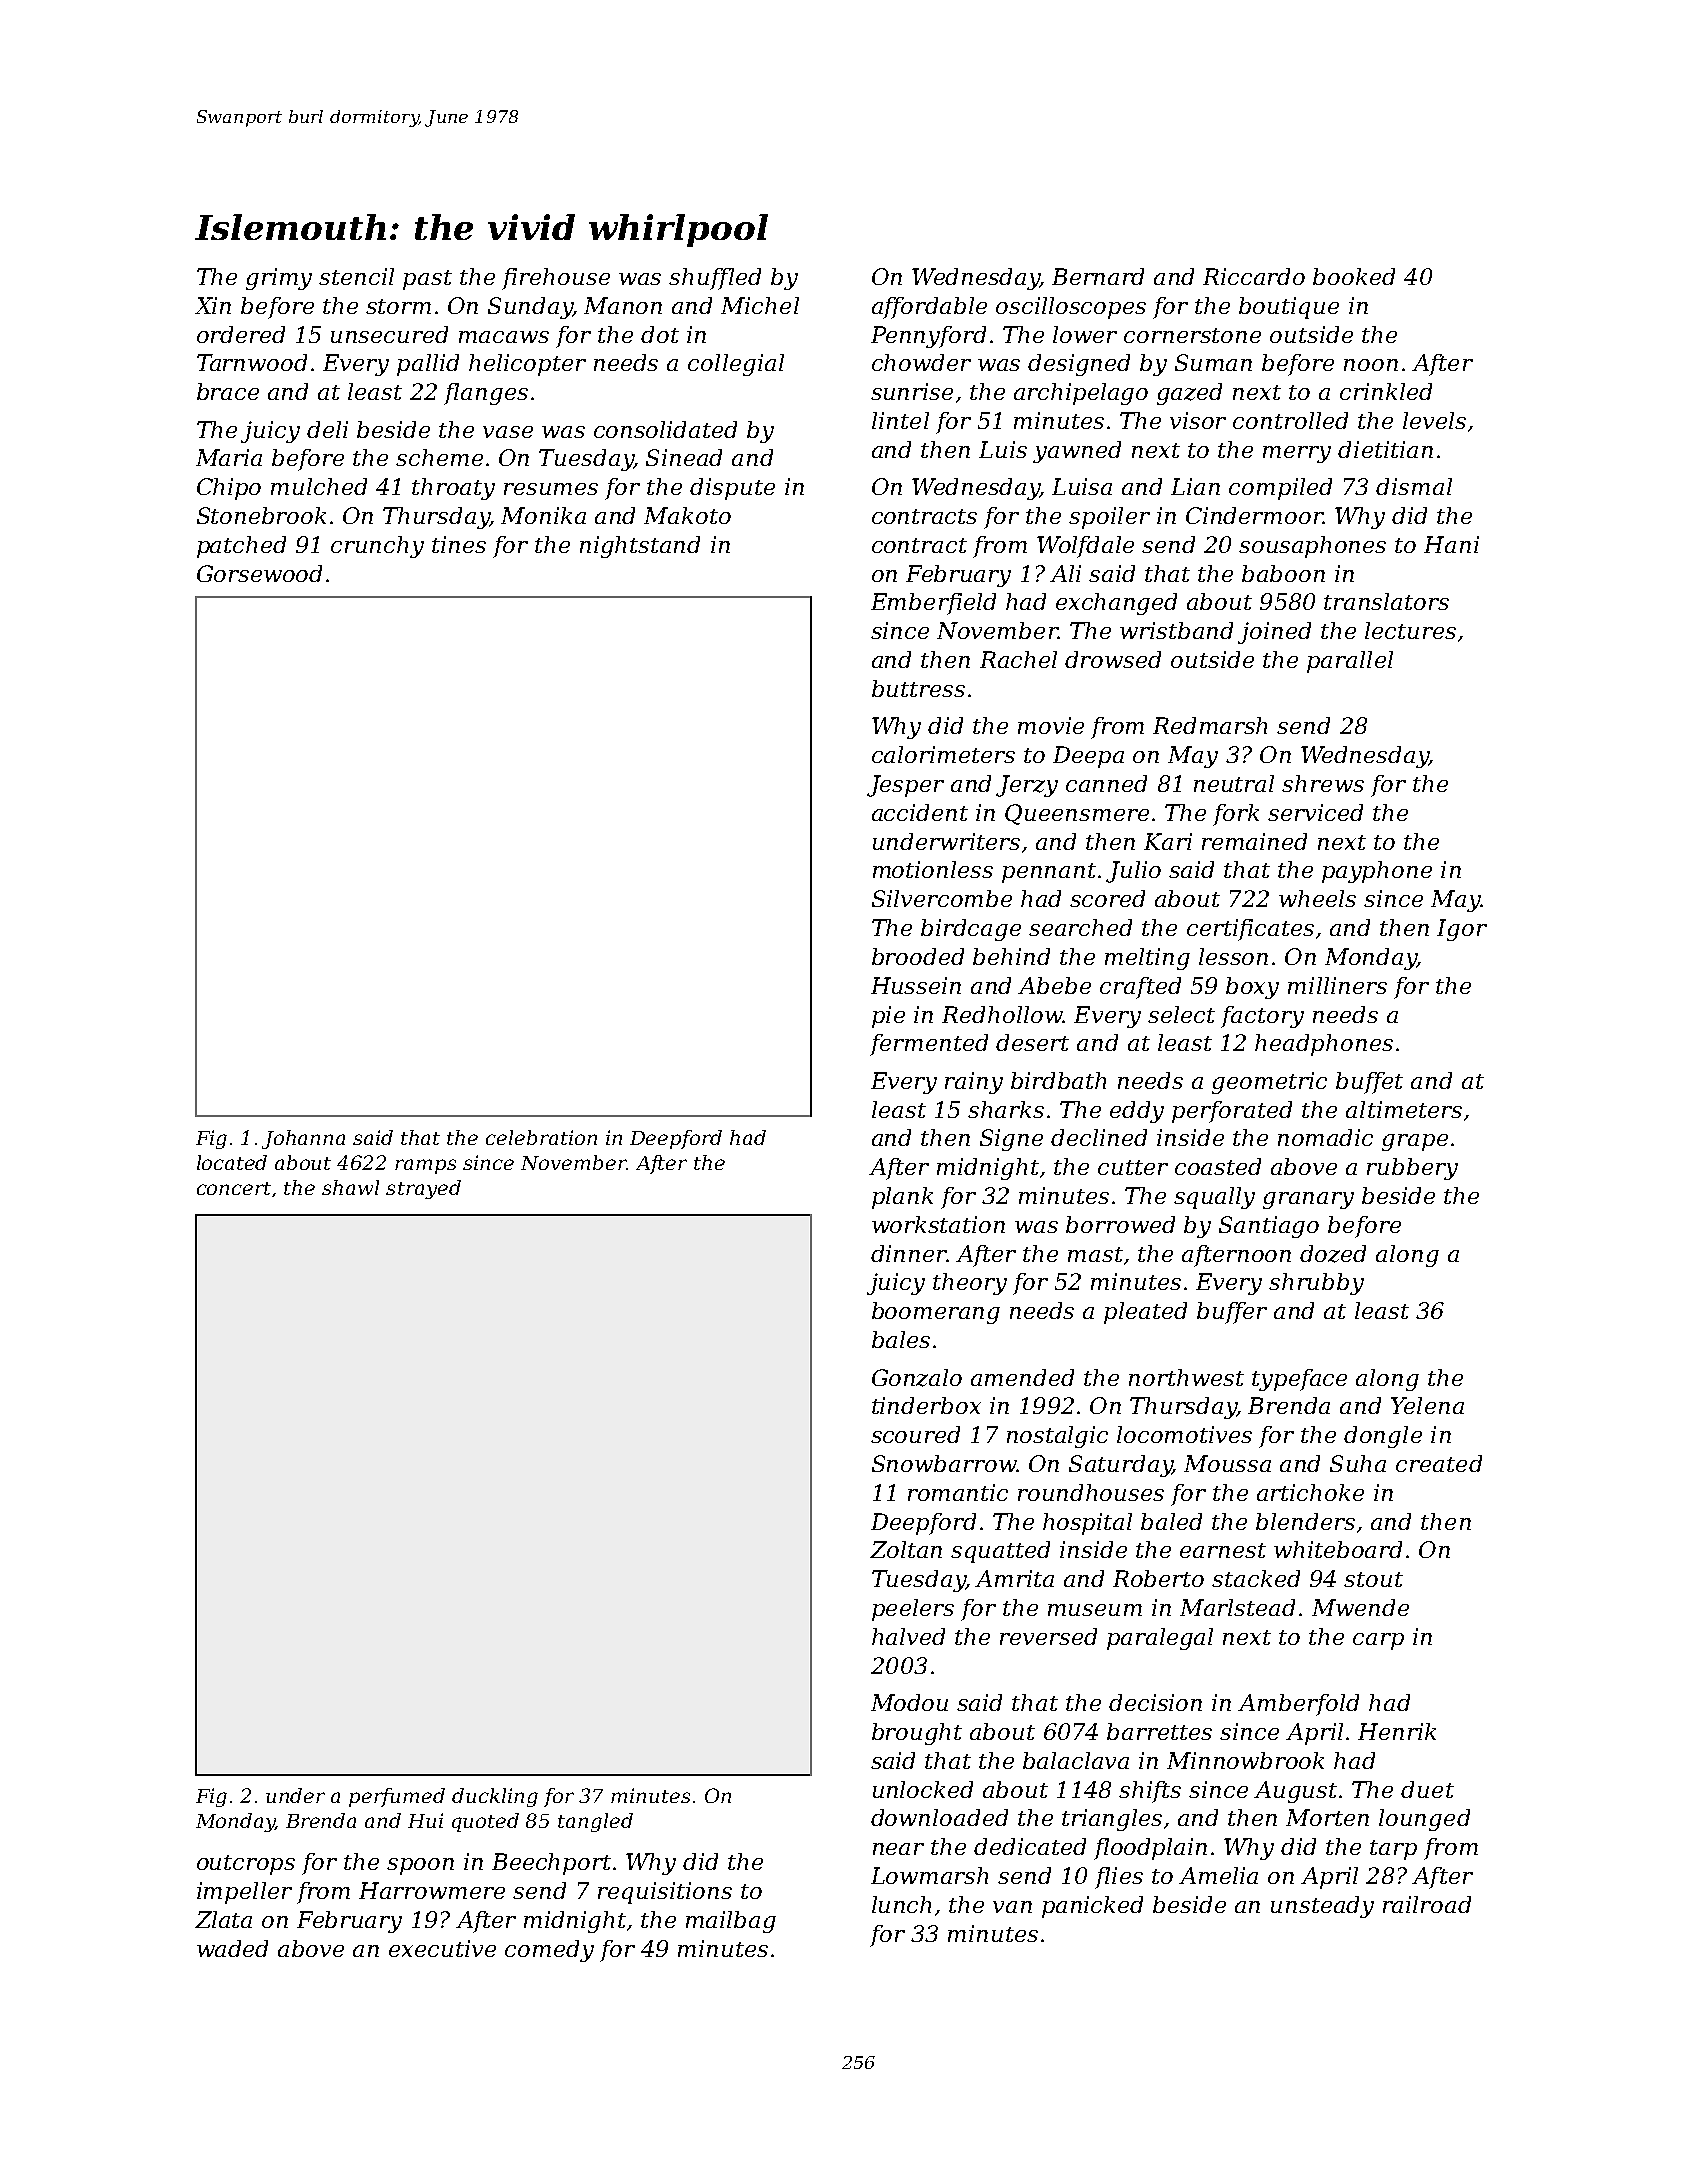 The image size is (1683, 2178). Describe the element at coordinates (246, 1865) in the image. I see `outcrops` at that location.
